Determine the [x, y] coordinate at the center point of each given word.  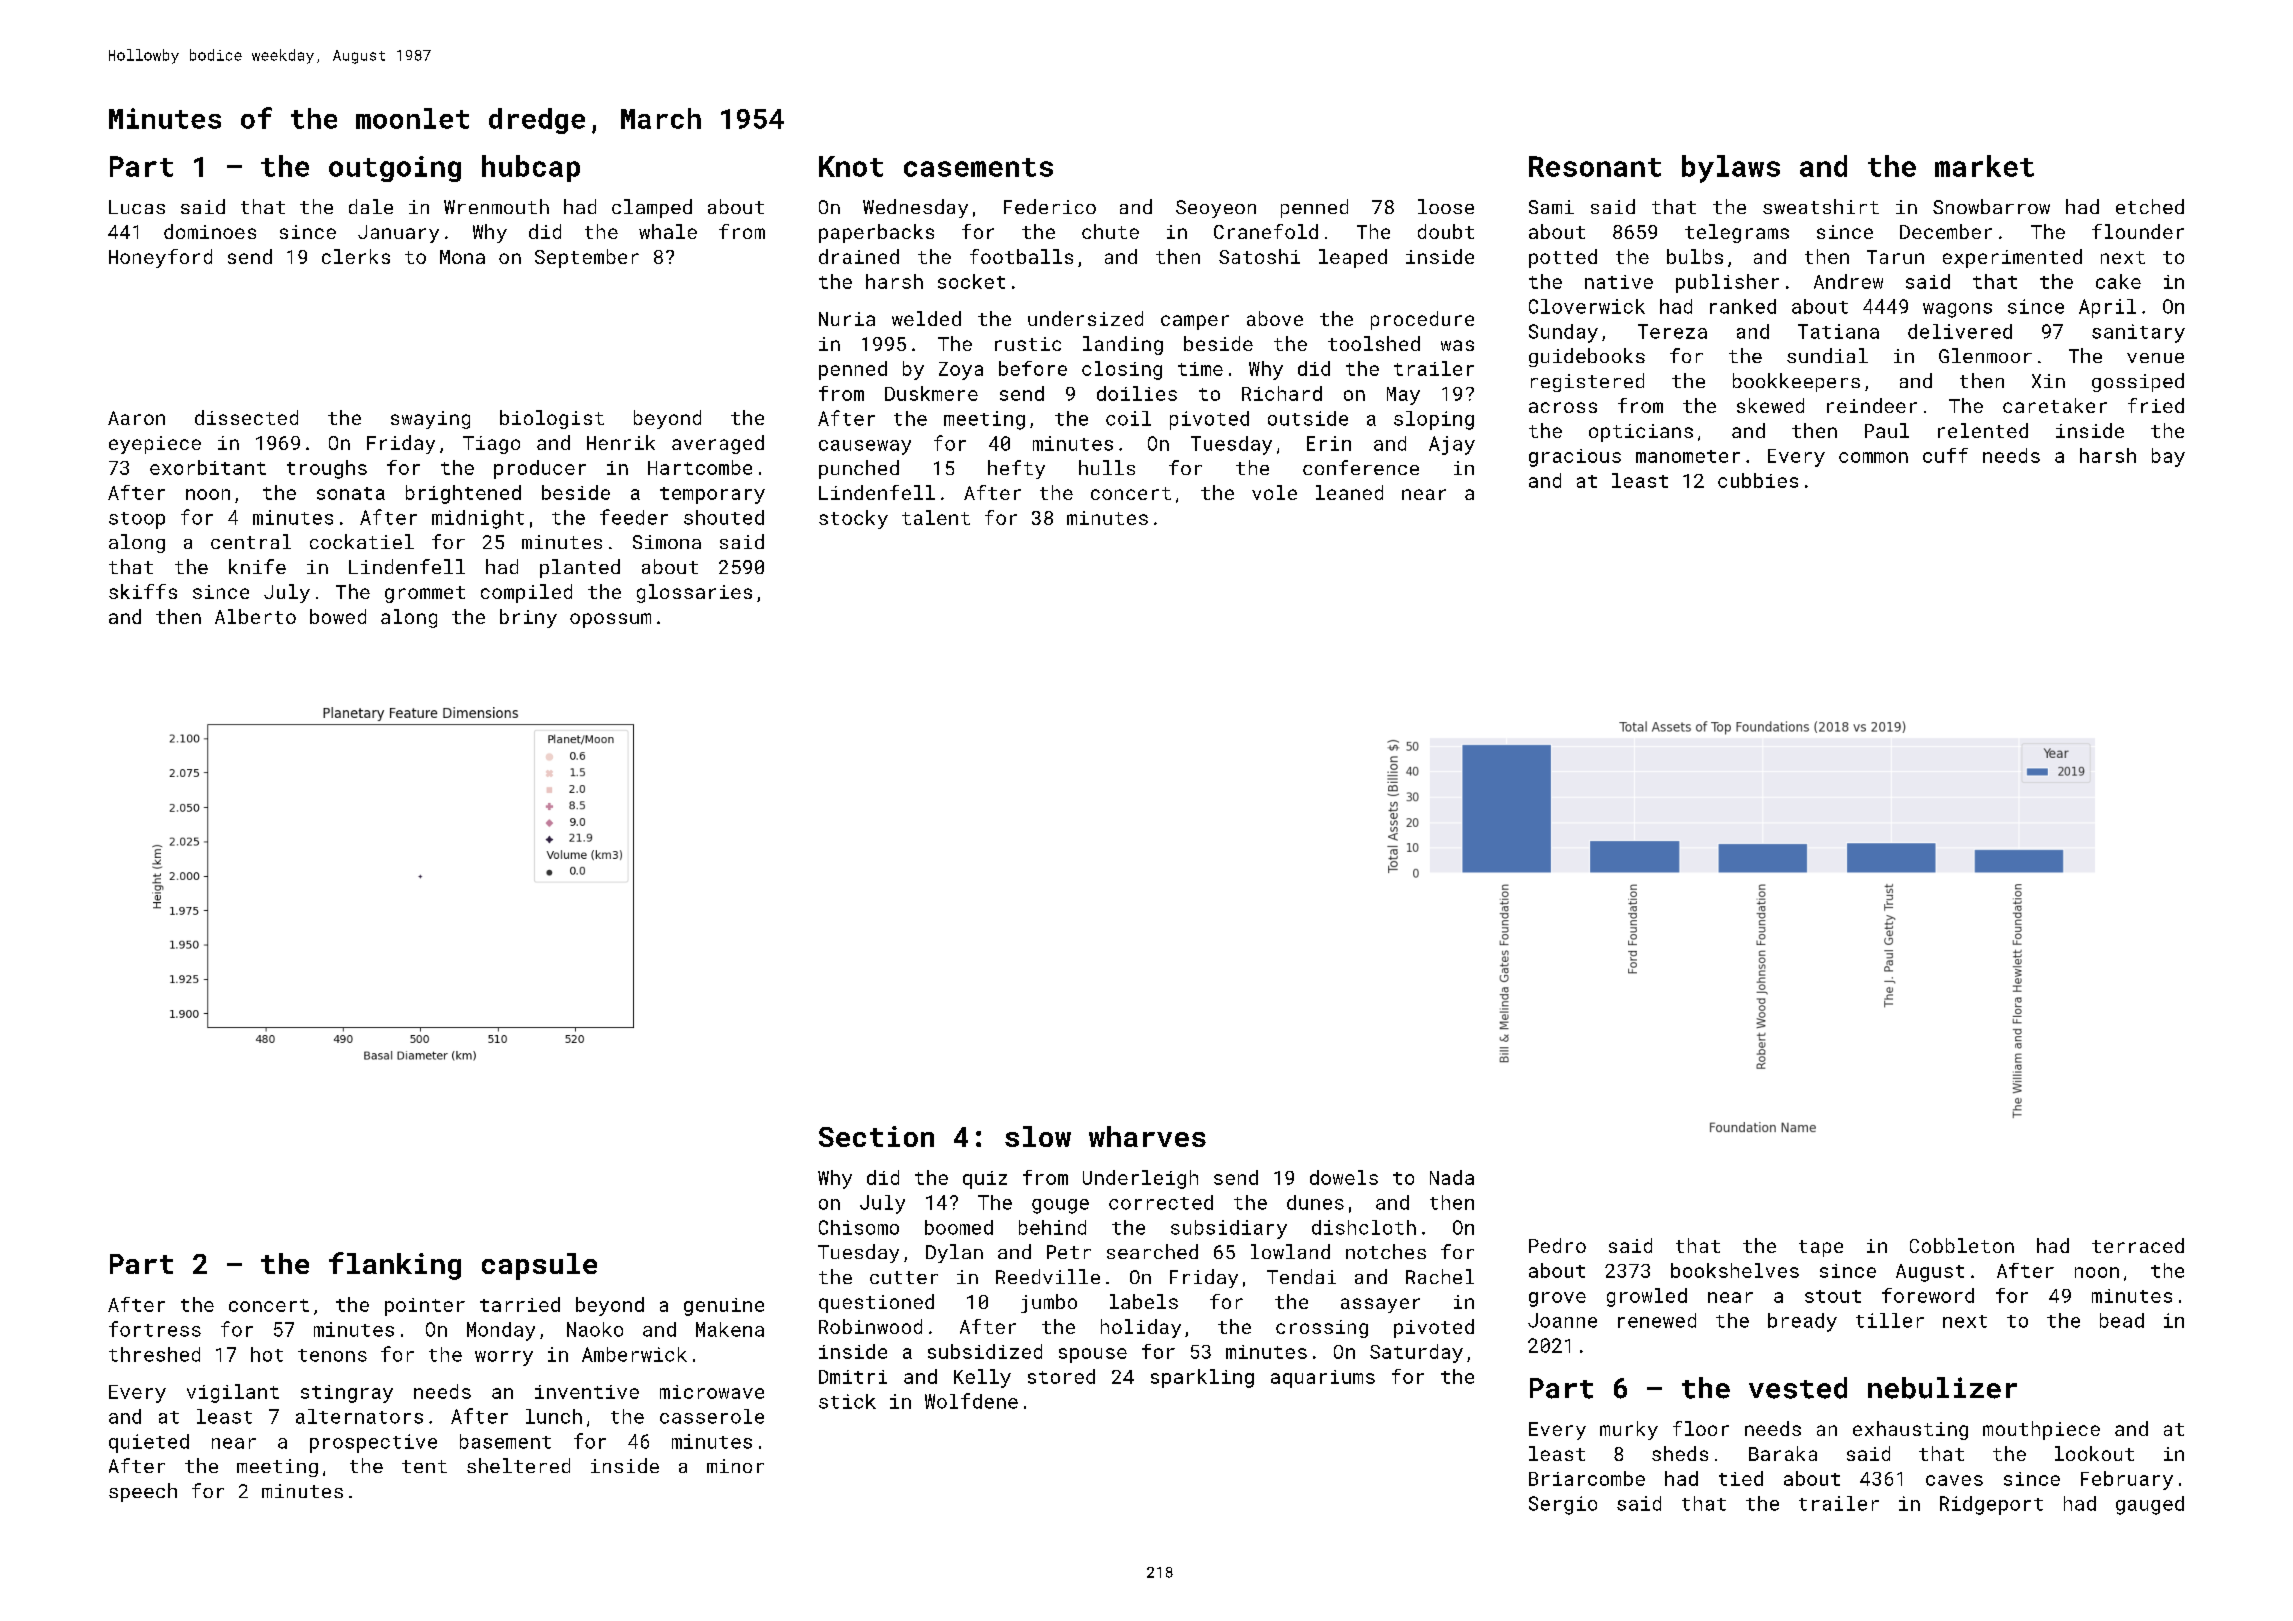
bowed [338, 616]
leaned [1349, 492]
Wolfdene [971, 1401]
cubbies [1758, 480]
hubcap [531, 168]
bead [2122, 1320]
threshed [154, 1354]
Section [876, 1136]
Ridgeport [1991, 1505]
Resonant [1595, 166]
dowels [1344, 1177]
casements [978, 167]
